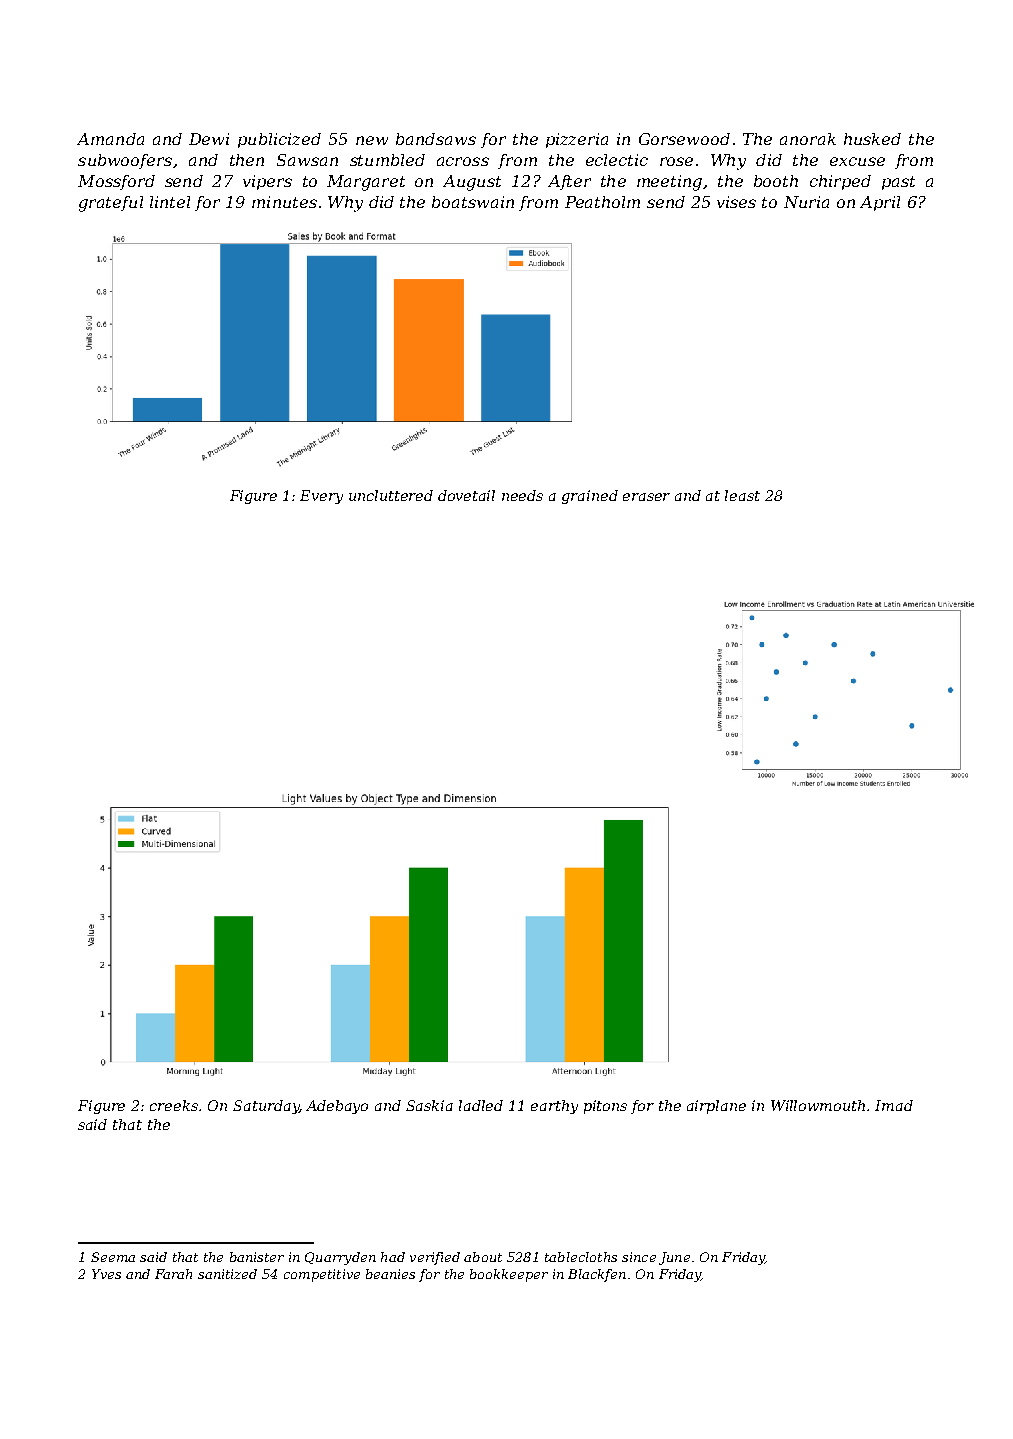  Describe the element at coordinates (581, 1257) in the screenshot. I see `tablecloths` at that location.
